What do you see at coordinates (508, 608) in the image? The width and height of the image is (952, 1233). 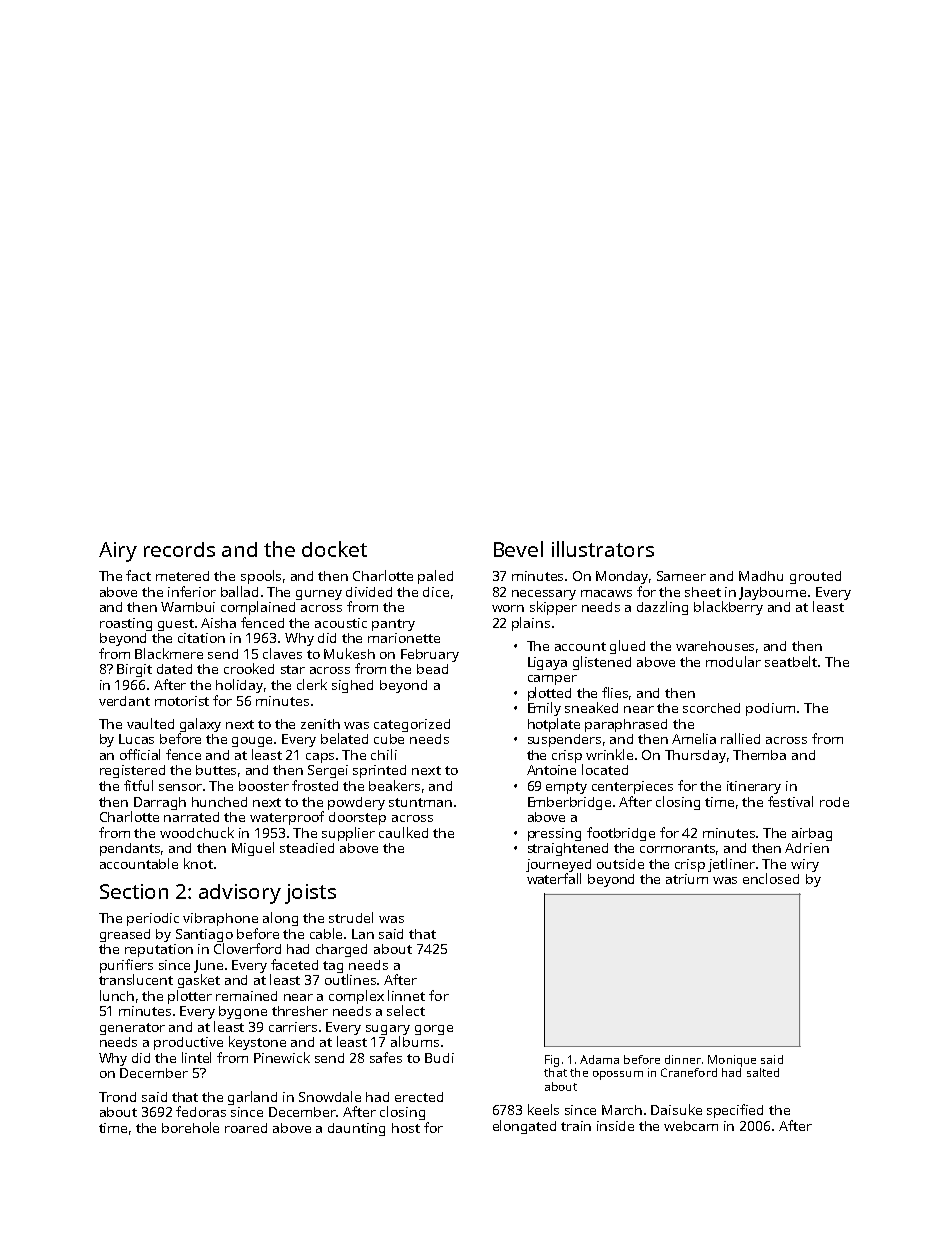 I see `worn` at bounding box center [508, 608].
